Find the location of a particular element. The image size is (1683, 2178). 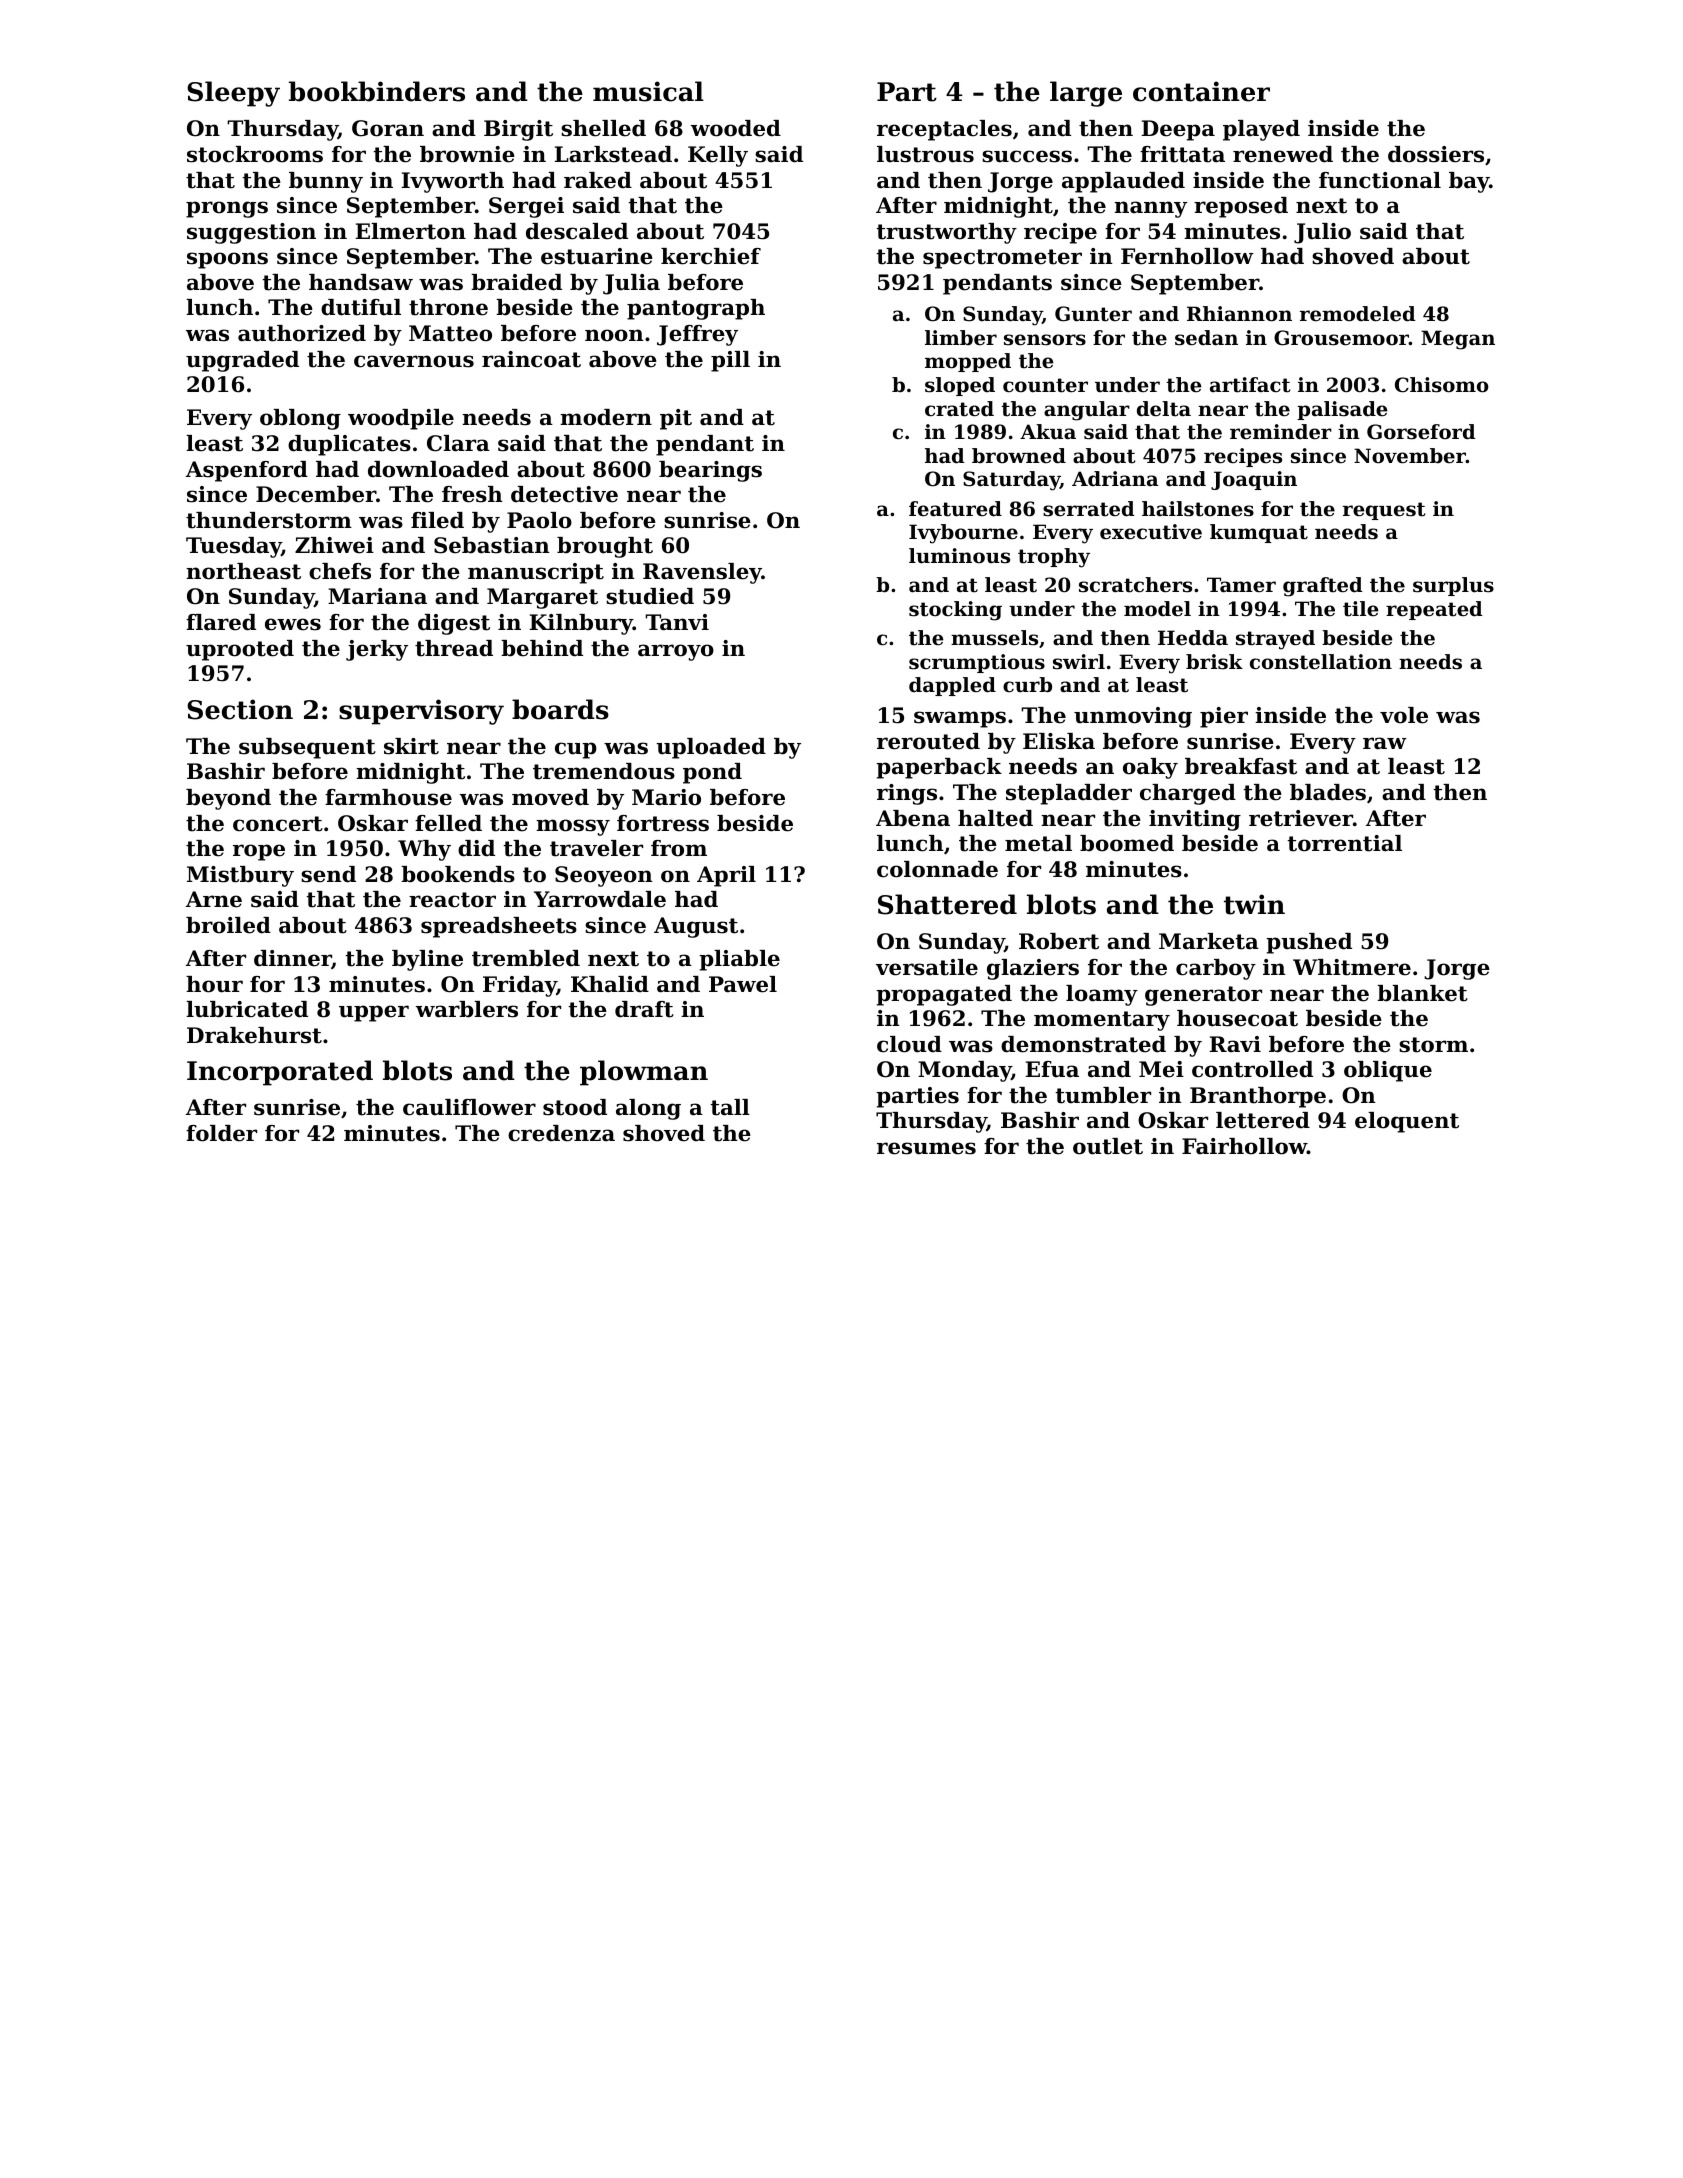

kerchief is located at coordinates (711, 256).
